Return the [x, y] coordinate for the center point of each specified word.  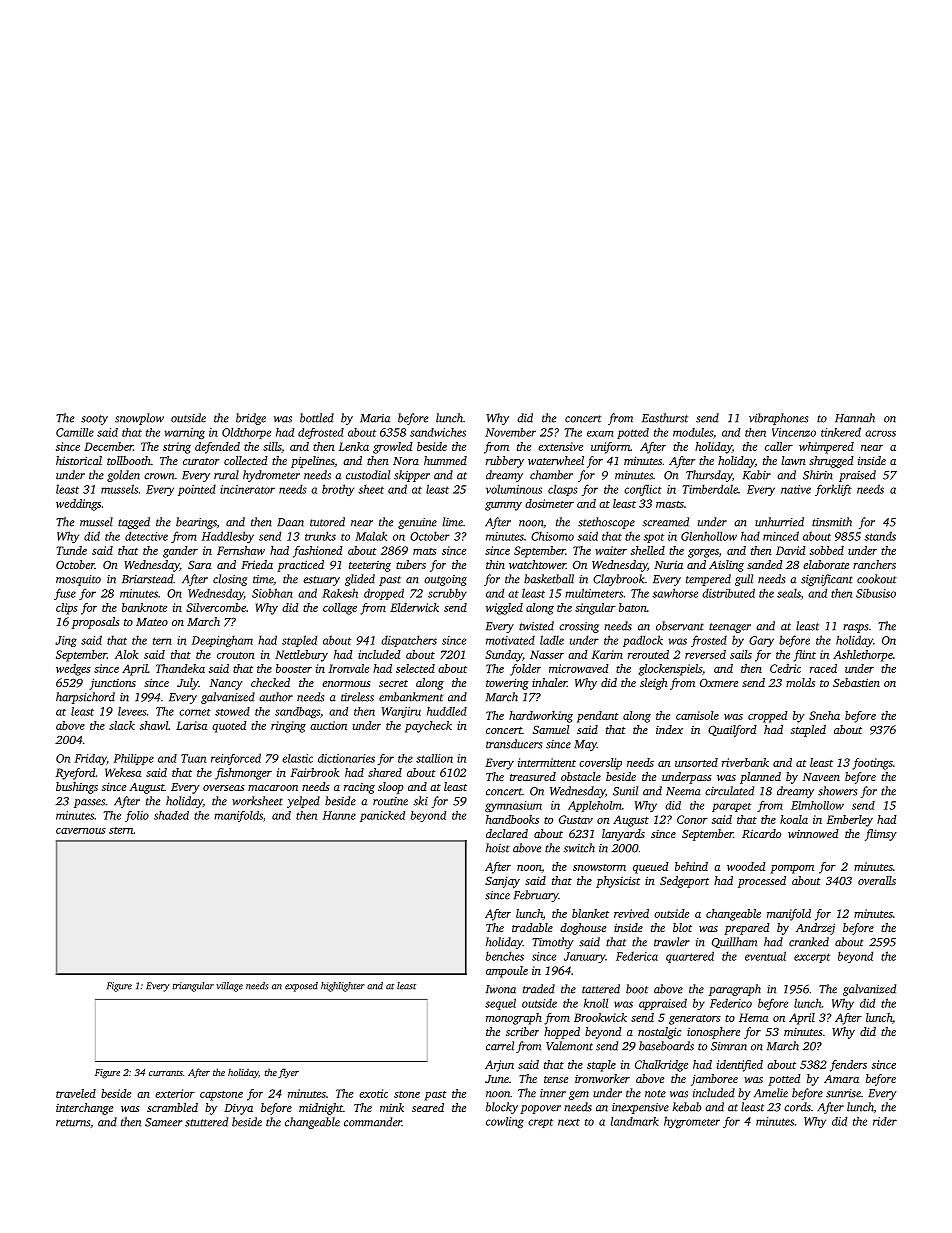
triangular [193, 987]
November [510, 432]
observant [680, 626]
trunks [320, 536]
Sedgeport [684, 882]
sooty [94, 420]
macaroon [273, 788]
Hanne [339, 815]
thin [495, 564]
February [536, 896]
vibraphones [778, 419]
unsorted [696, 762]
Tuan [193, 758]
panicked [382, 816]
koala [794, 819]
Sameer [163, 1122]
